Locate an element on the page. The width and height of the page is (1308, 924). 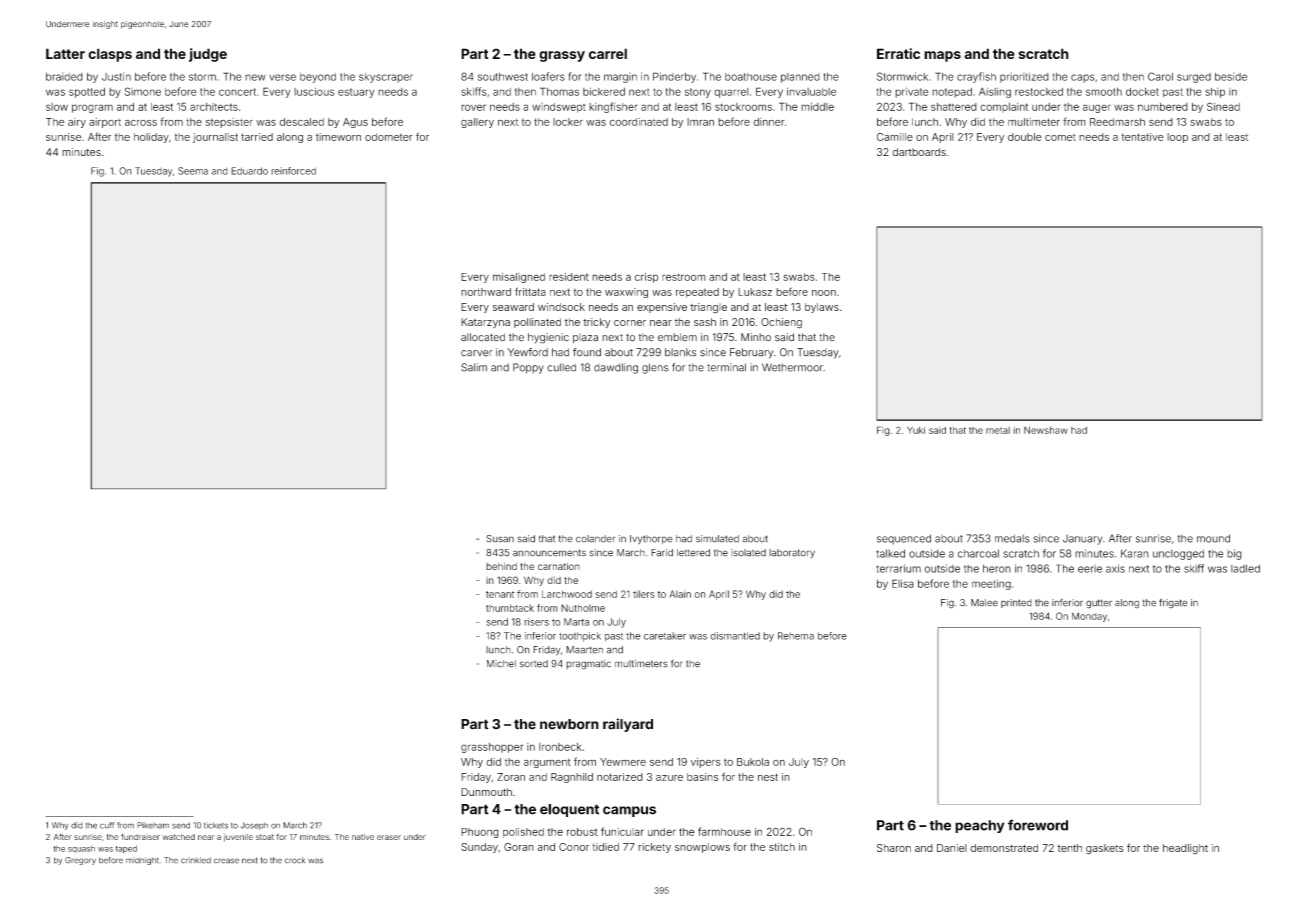
Imran is located at coordinates (700, 122).
